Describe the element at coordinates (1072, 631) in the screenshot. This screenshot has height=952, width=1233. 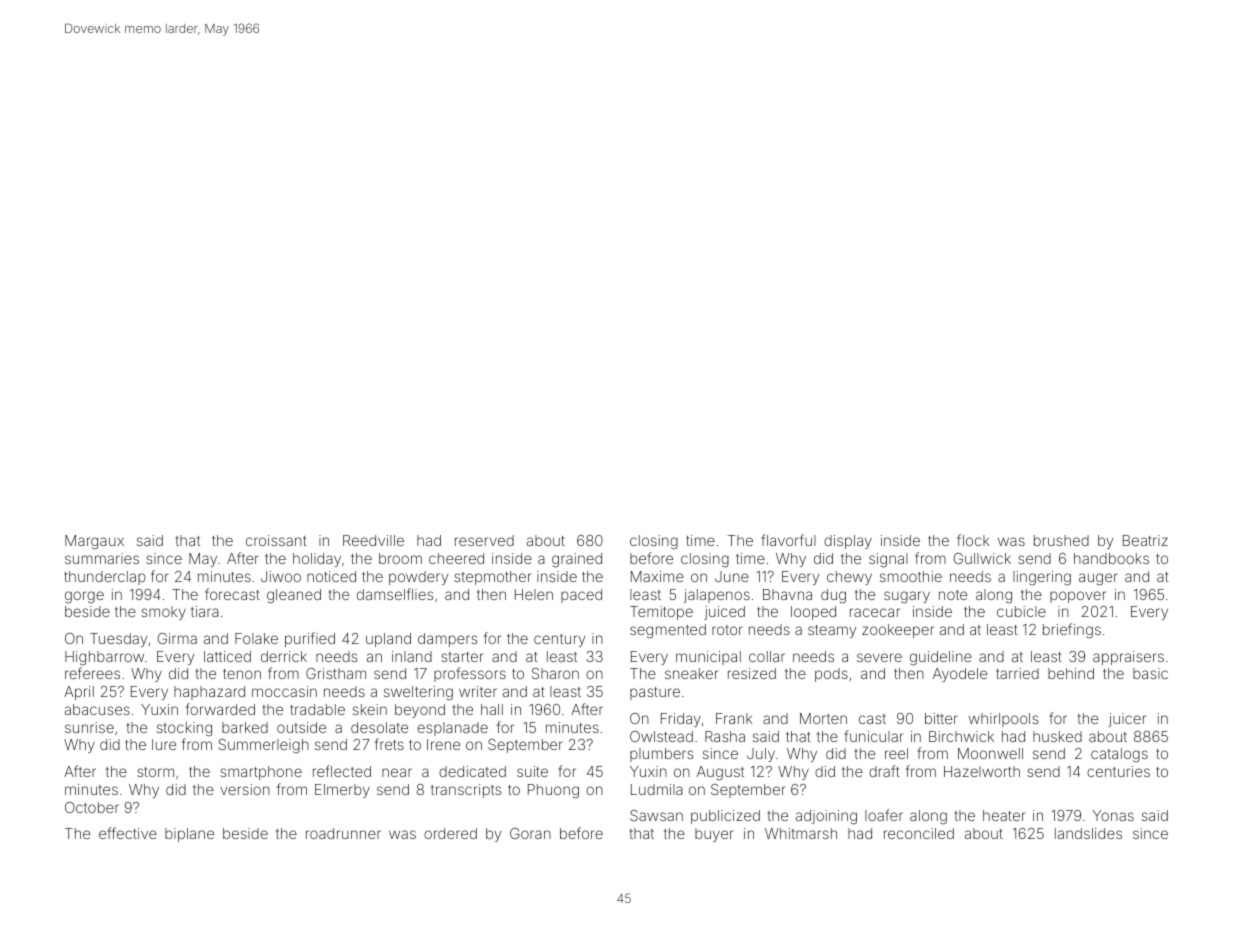
I see `briefings` at that location.
